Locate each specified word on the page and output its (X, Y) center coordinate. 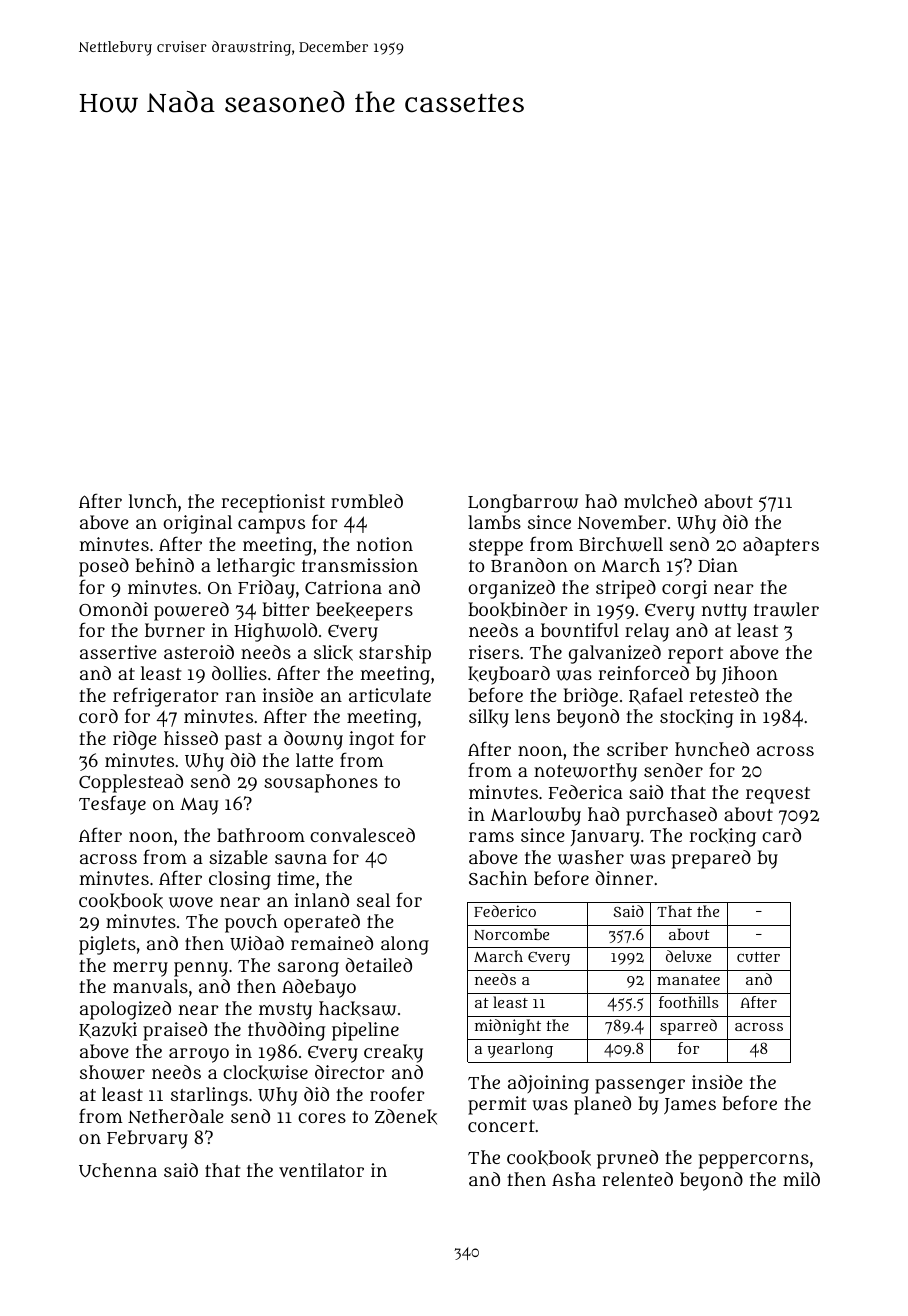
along (405, 945)
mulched (660, 501)
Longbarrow (523, 503)
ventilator (321, 1170)
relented (637, 1179)
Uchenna (118, 1170)
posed (104, 567)
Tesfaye (112, 805)
